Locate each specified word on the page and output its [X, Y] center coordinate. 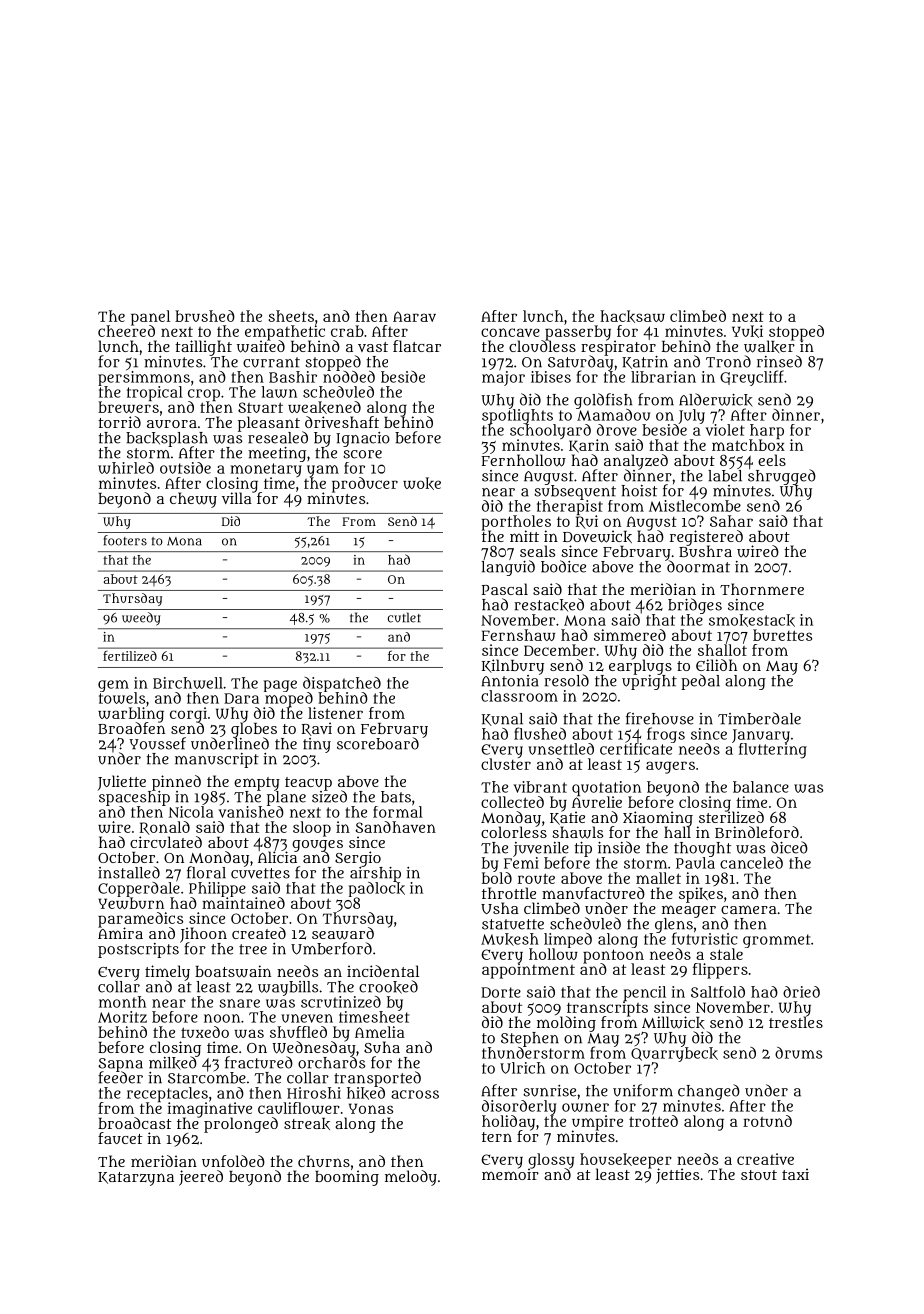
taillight [203, 348]
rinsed [779, 361]
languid [508, 568]
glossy [551, 1160]
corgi [188, 714]
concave [510, 332]
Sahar [731, 521]
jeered [201, 1178]
